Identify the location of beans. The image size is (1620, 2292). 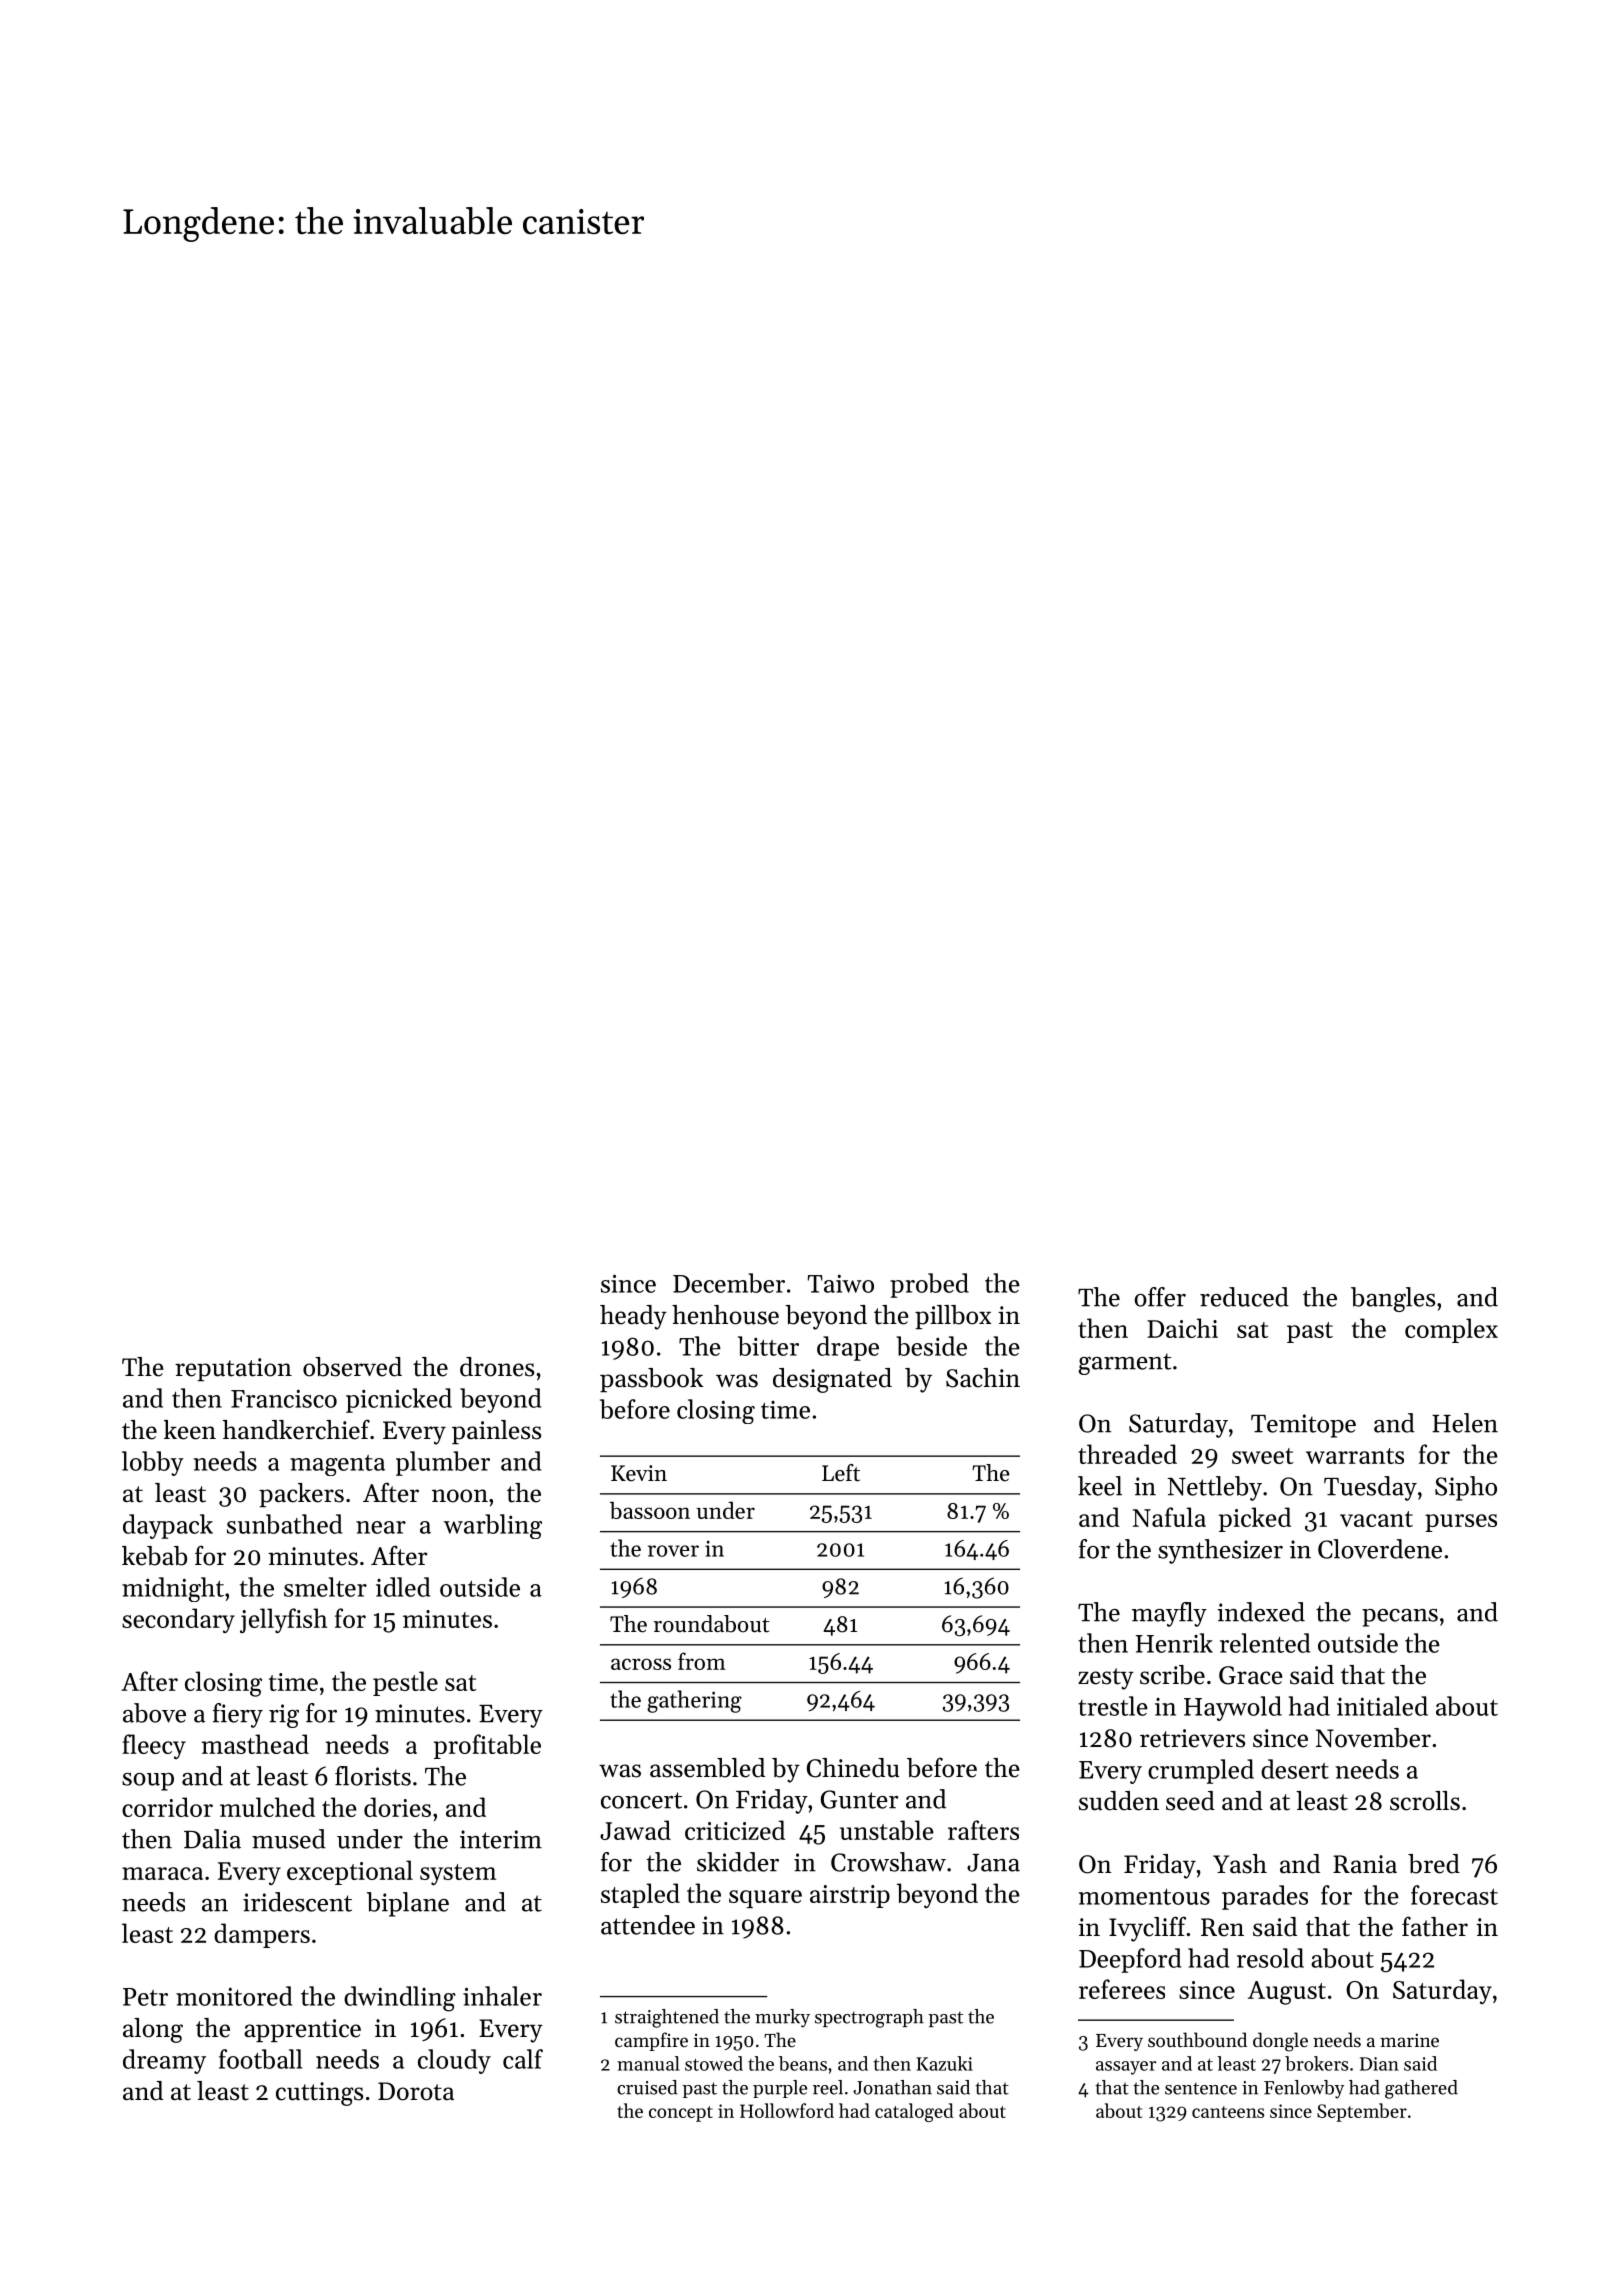
(803, 2063).
